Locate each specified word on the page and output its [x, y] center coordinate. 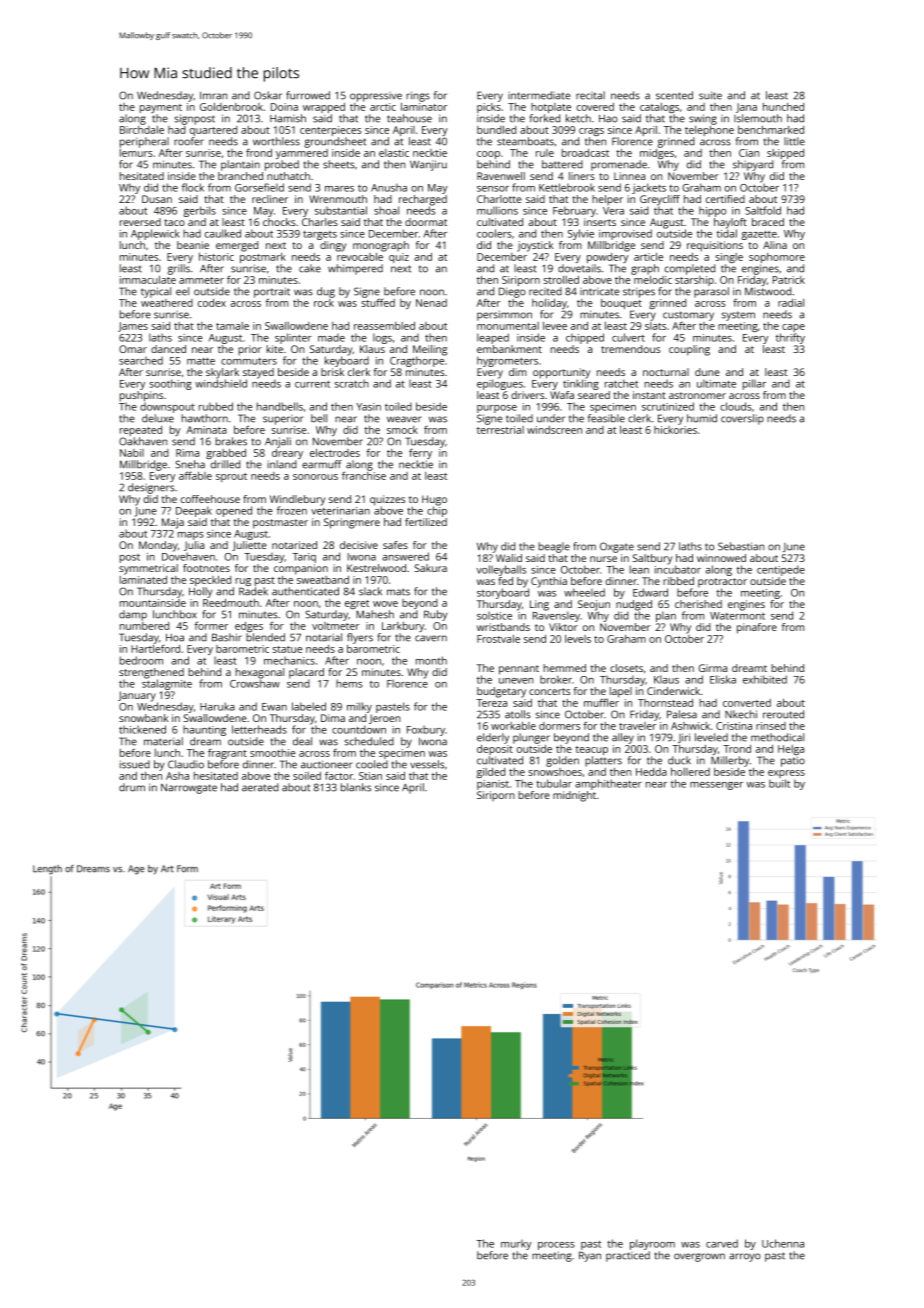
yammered [302, 154]
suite [710, 95]
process [556, 1246]
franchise [364, 475]
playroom [652, 1244]
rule [545, 153]
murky [516, 1245]
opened [234, 511]
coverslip [742, 419]
